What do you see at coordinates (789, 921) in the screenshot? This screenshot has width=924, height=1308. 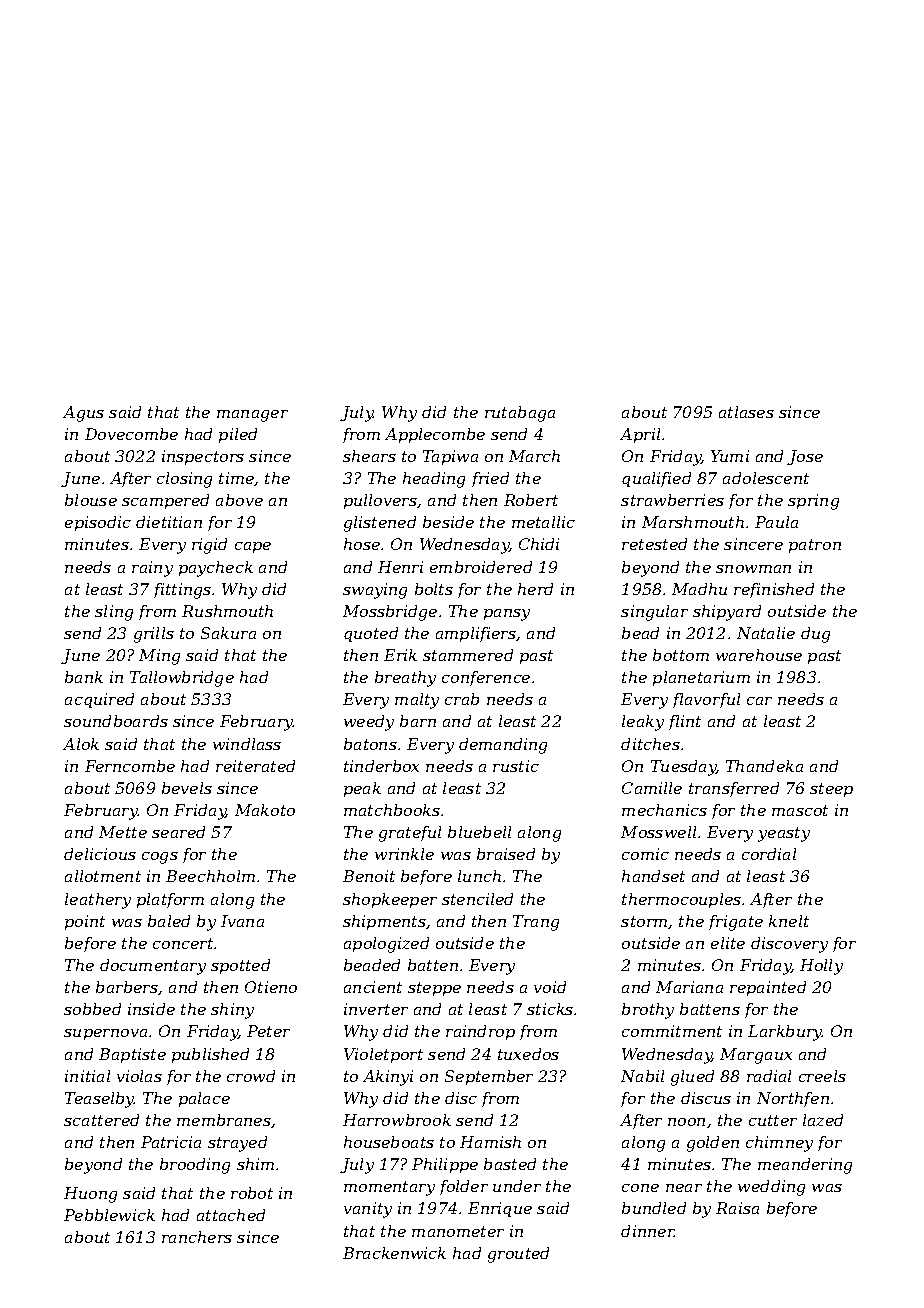 I see `knelt` at bounding box center [789, 921].
